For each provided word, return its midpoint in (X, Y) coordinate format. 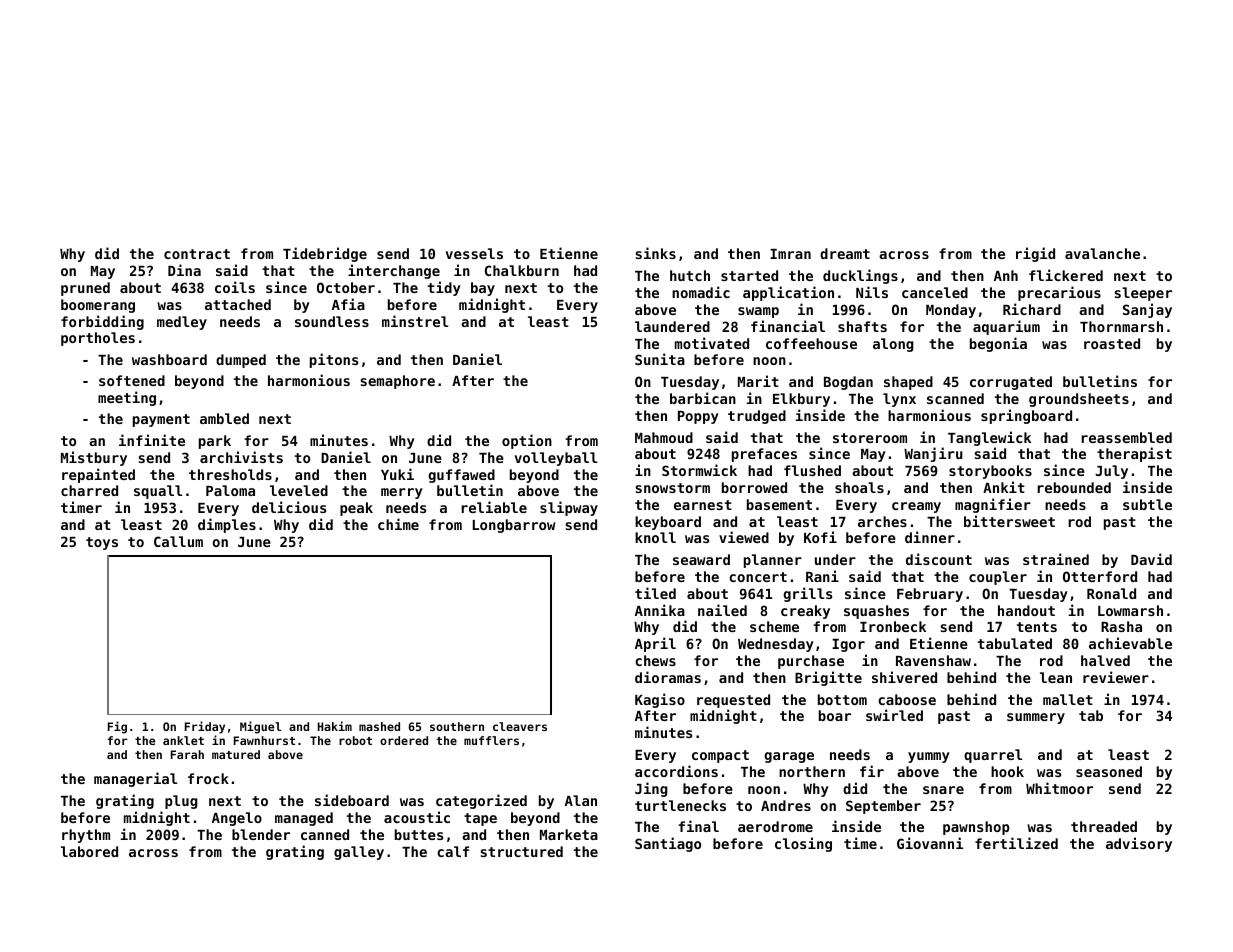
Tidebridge (325, 254)
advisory (1139, 844)
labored (89, 851)
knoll (655, 537)
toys (102, 543)
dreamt (845, 253)
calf (453, 851)
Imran (790, 254)
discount (939, 559)
